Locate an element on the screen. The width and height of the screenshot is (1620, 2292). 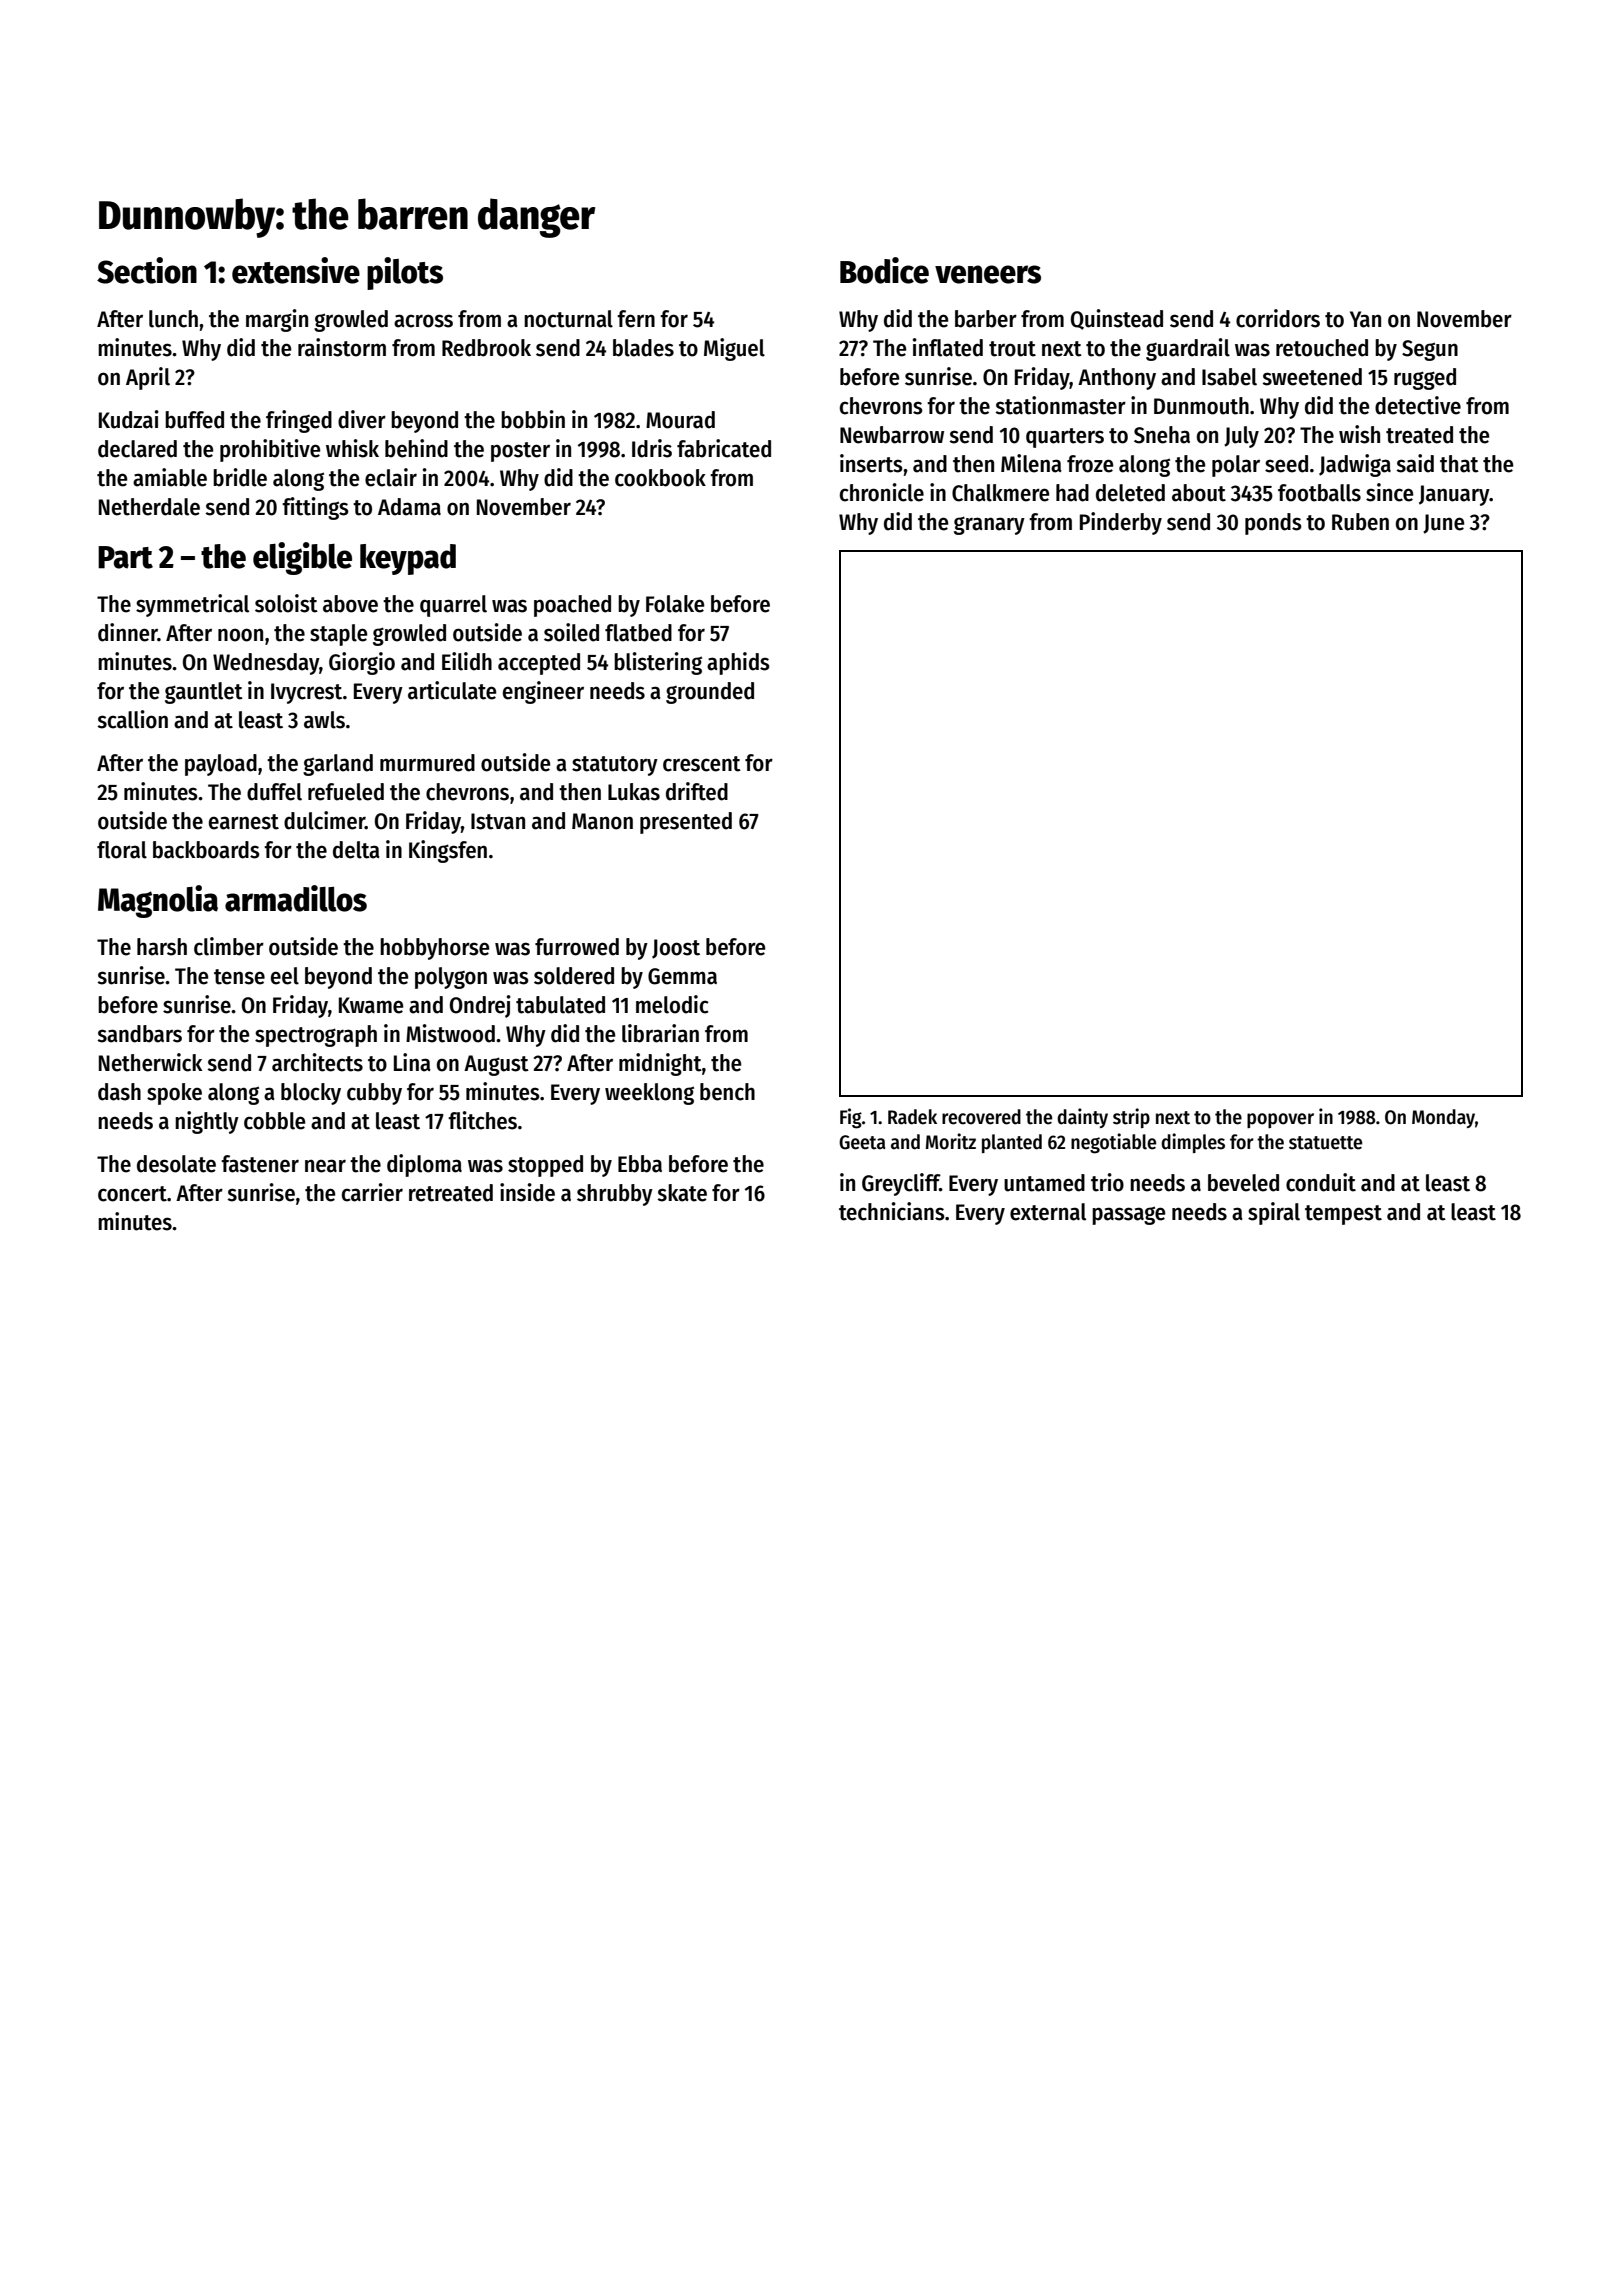
grounded is located at coordinates (710, 693).
